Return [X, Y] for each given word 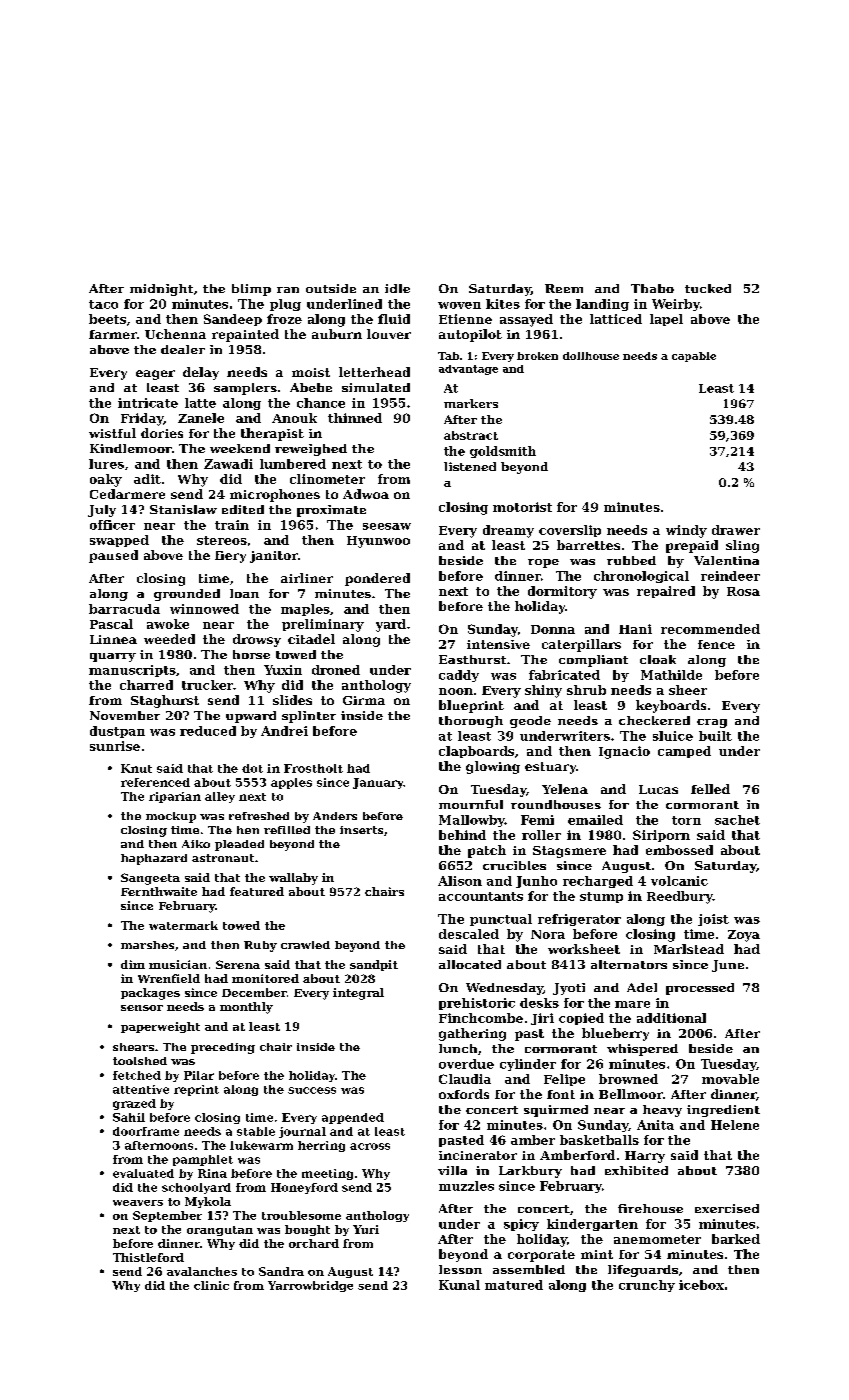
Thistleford [148, 1257]
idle [397, 288]
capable [694, 357]
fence [716, 644]
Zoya [744, 936]
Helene [735, 1125]
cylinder [528, 1065]
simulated [376, 387]
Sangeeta [150, 879]
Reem [564, 288]
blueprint [471, 706]
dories [162, 433]
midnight [161, 290]
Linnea [113, 639]
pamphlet [203, 1160]
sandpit [374, 965]
